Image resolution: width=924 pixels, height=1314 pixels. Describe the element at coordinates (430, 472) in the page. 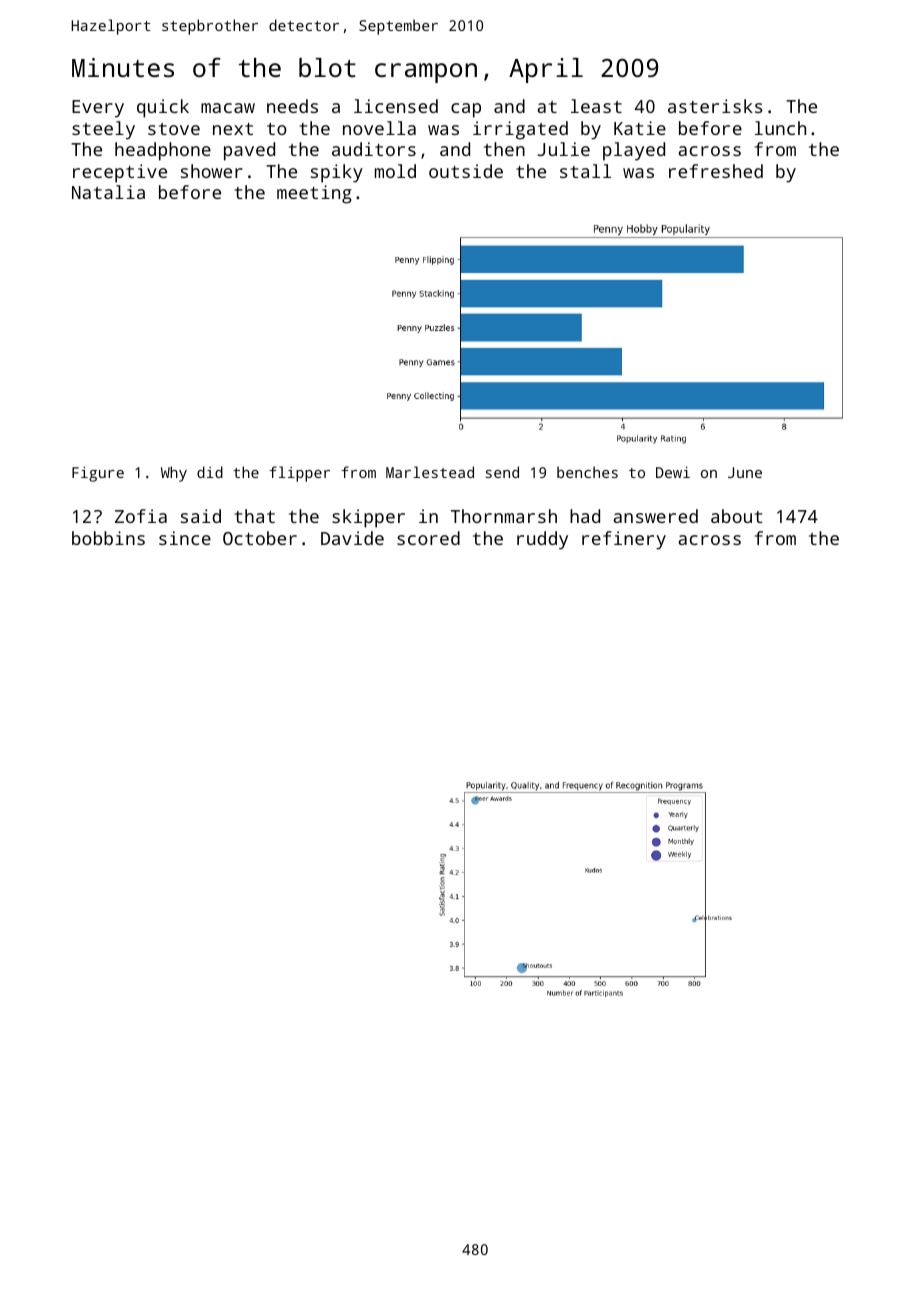

I see `Marlestead` at that location.
